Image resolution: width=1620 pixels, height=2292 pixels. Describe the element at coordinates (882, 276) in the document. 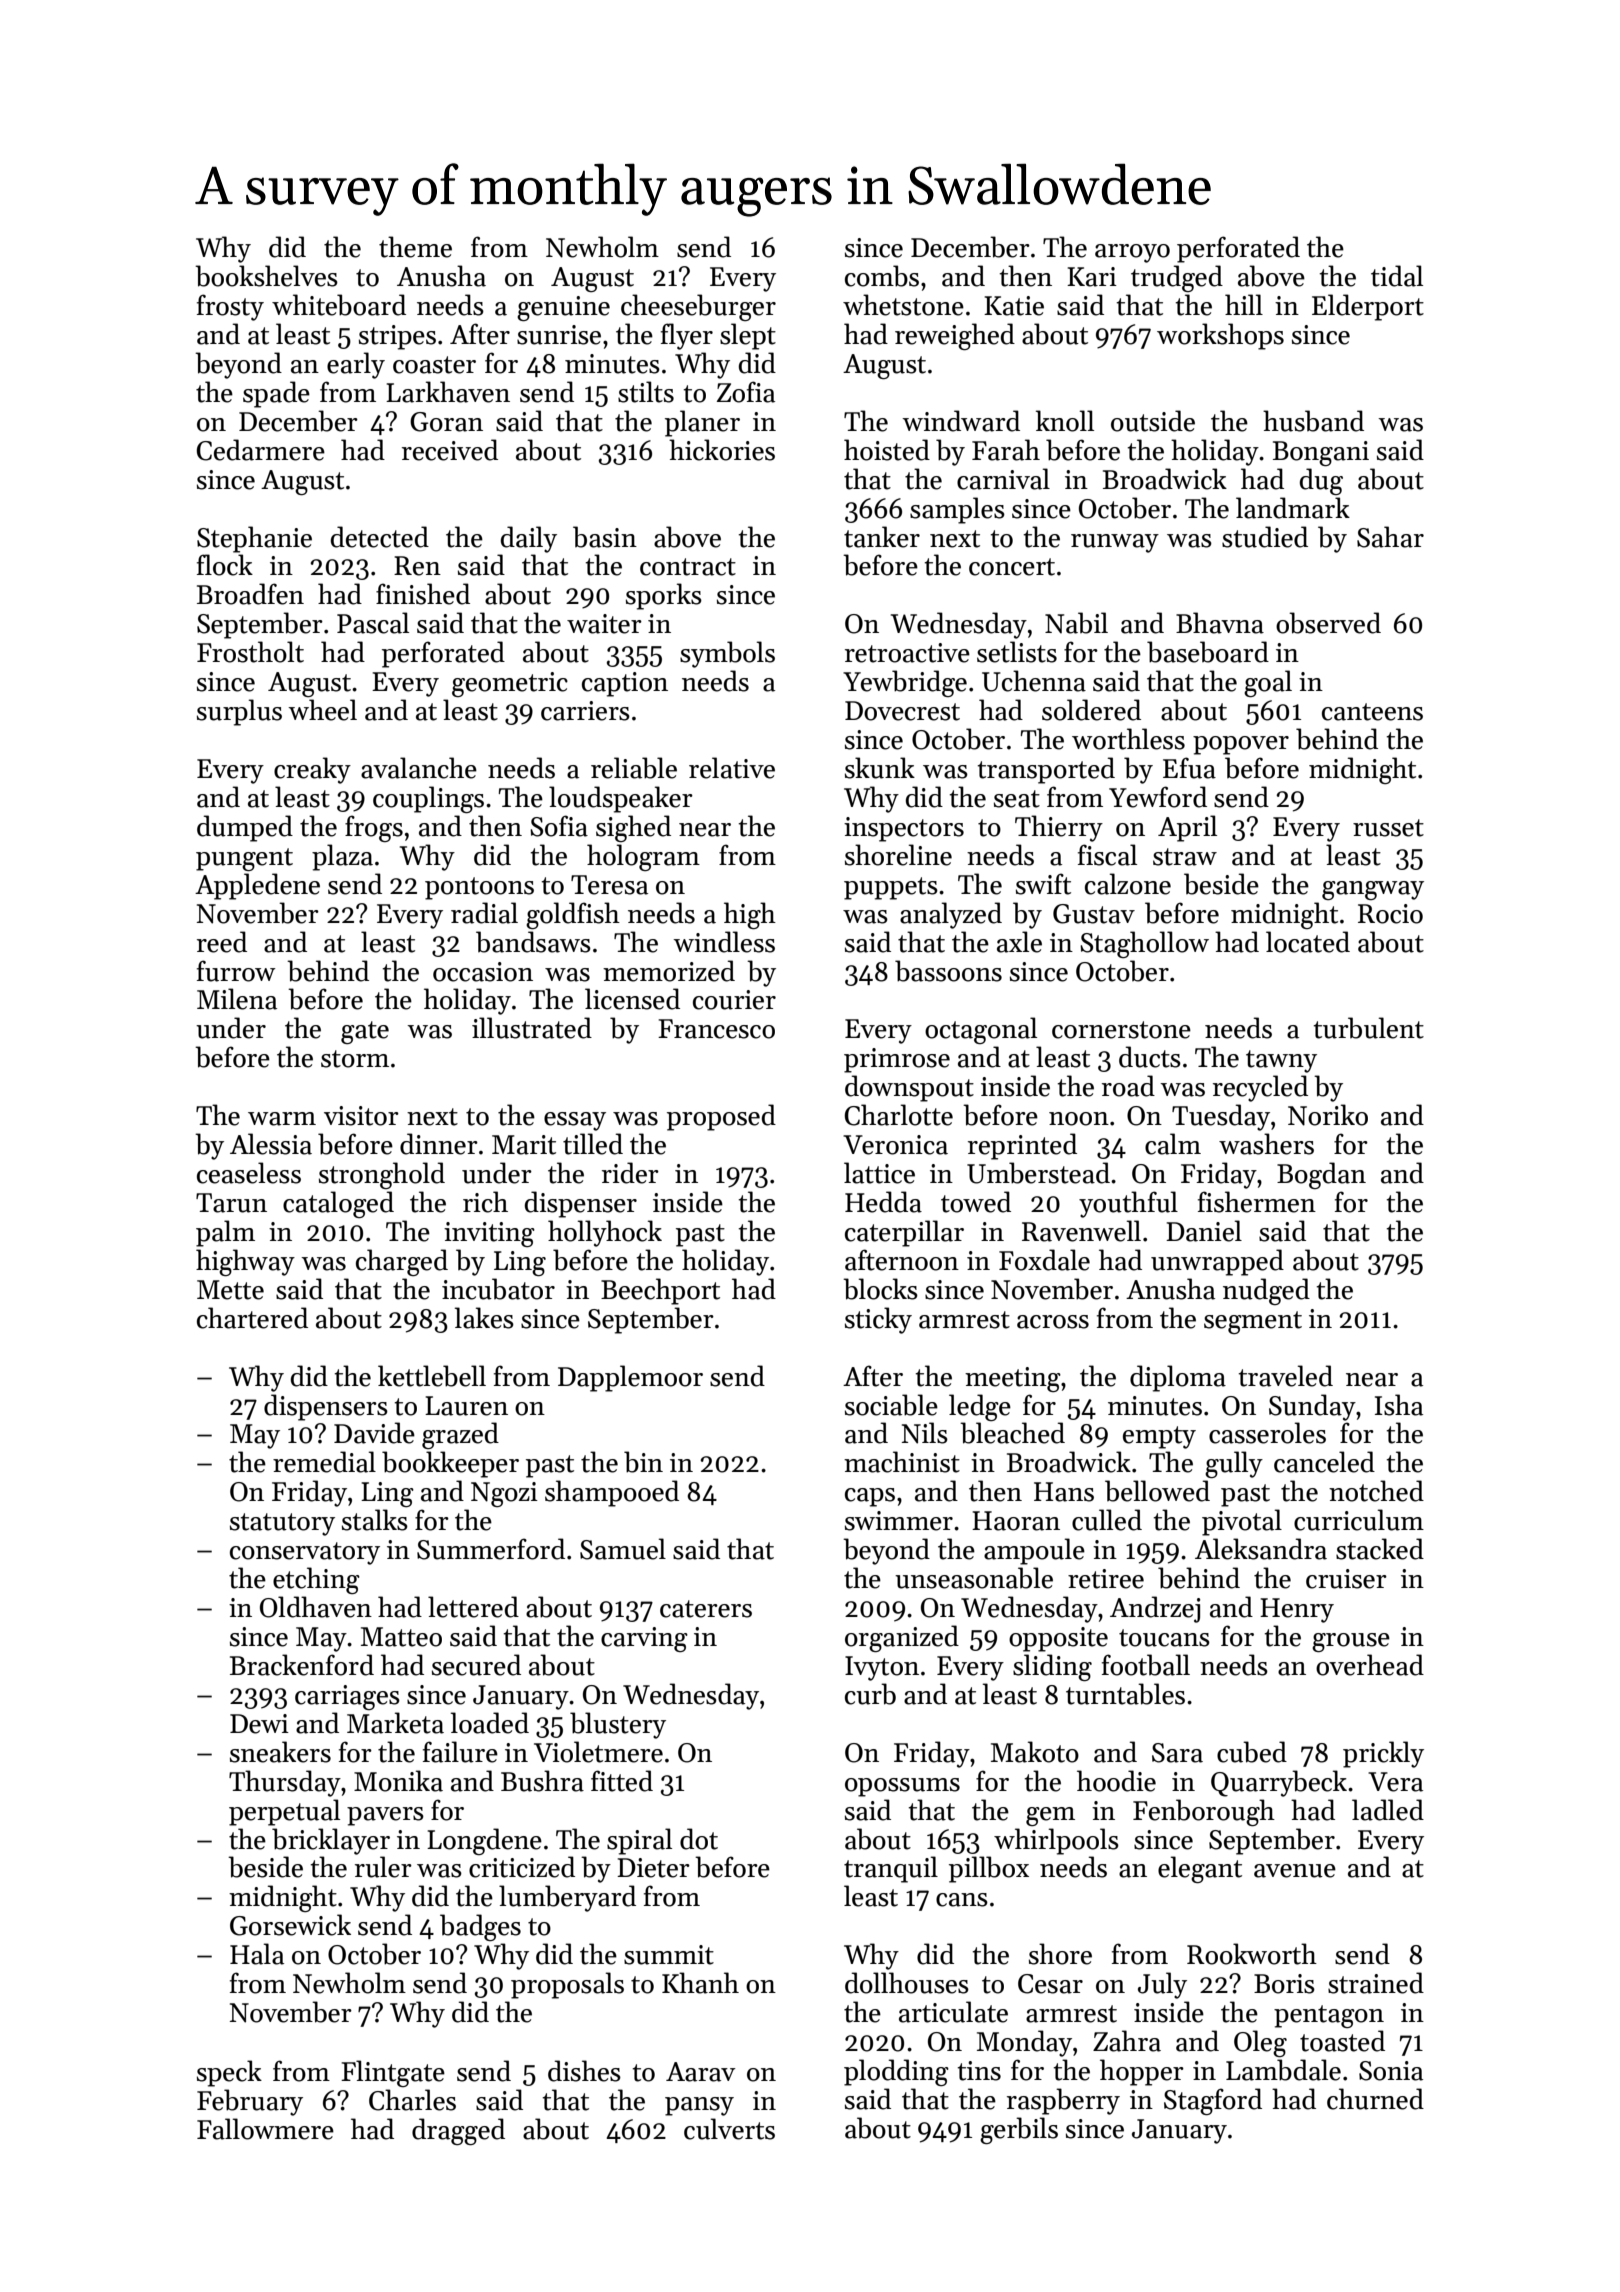

I see `combs` at that location.
